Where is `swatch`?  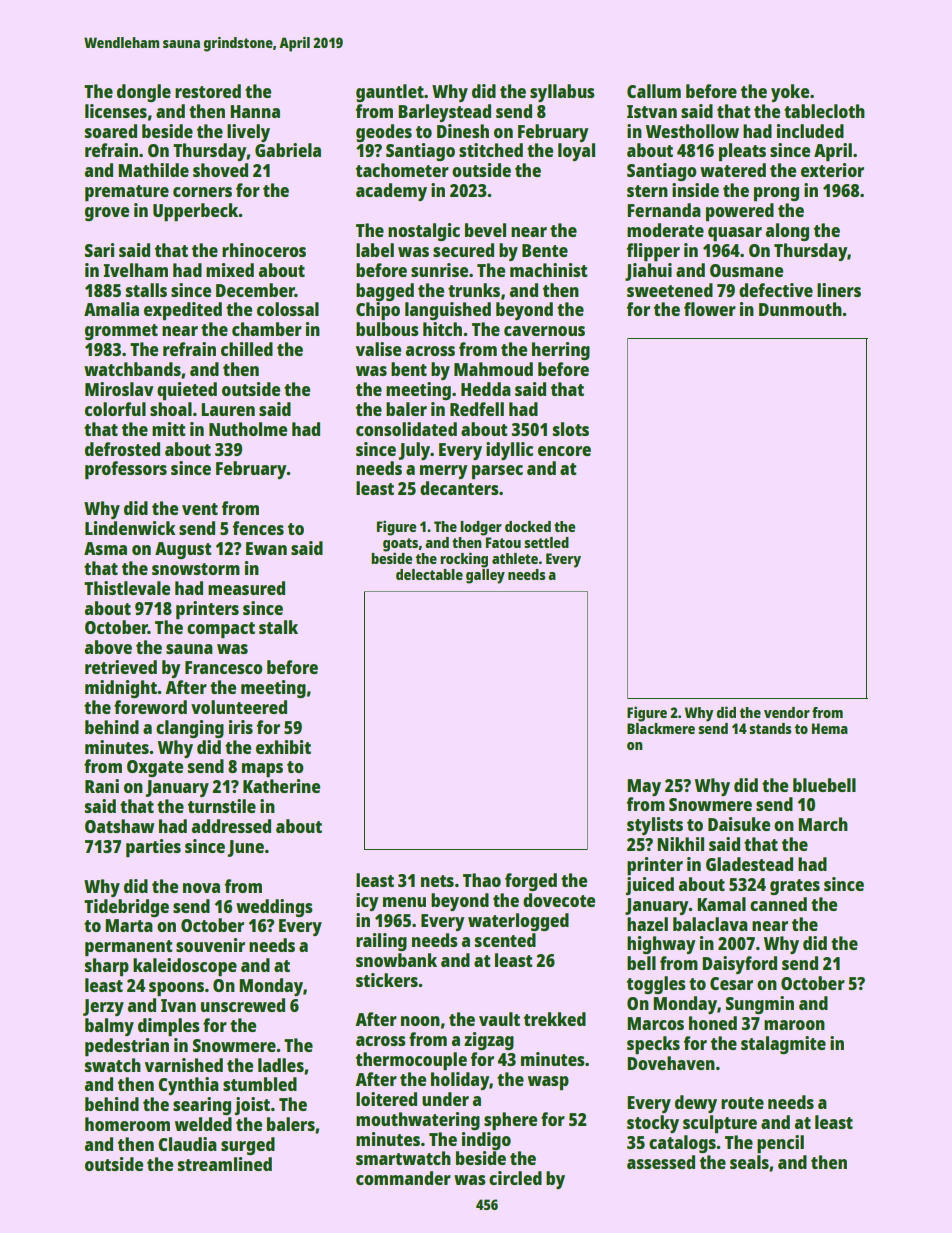 swatch is located at coordinates (112, 1065).
